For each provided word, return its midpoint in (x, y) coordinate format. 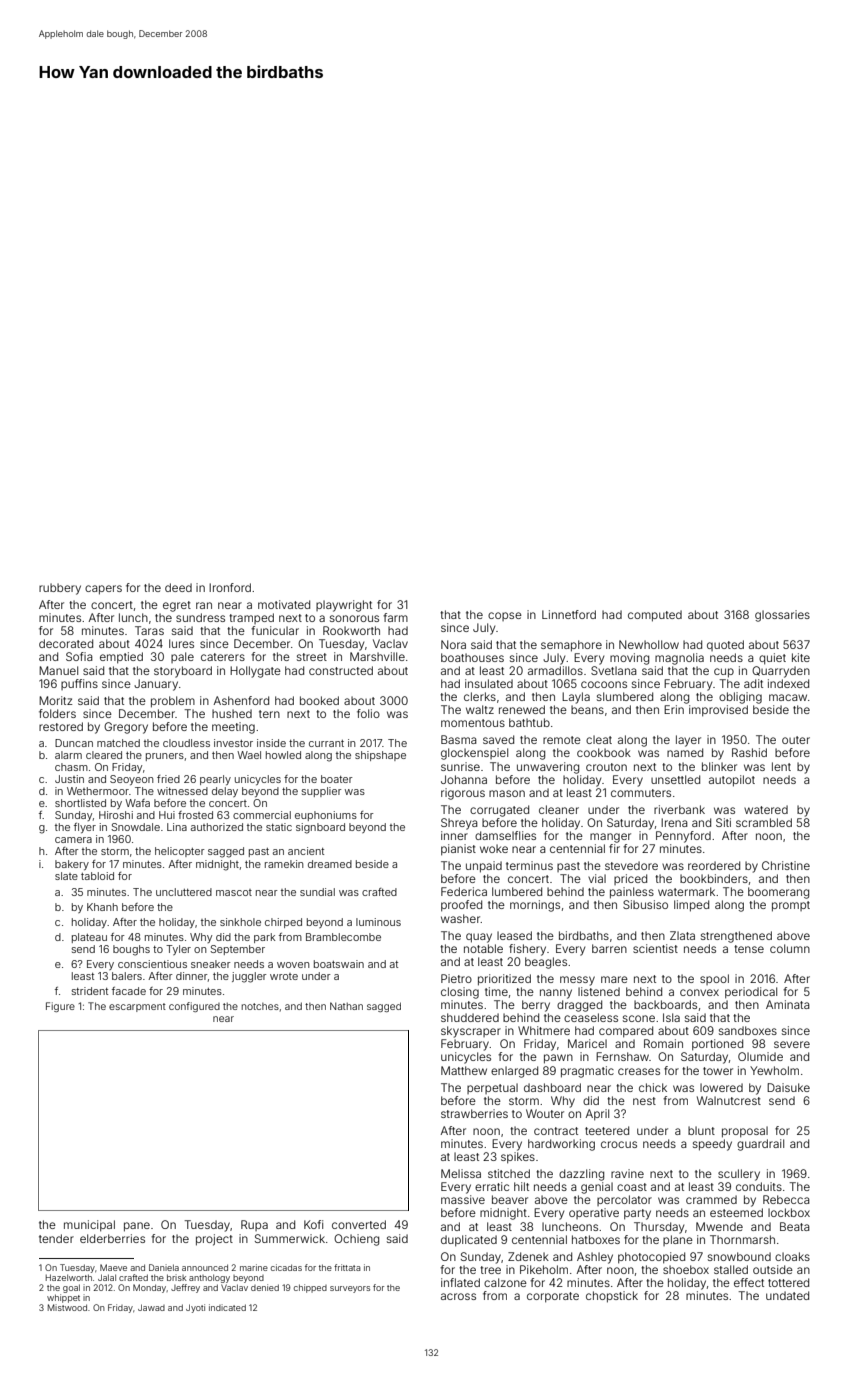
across (458, 1296)
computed (655, 616)
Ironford (230, 587)
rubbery (60, 589)
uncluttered (184, 892)
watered (766, 809)
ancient (306, 851)
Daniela (164, 1267)
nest (644, 1101)
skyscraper (471, 1032)
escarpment (137, 1007)
